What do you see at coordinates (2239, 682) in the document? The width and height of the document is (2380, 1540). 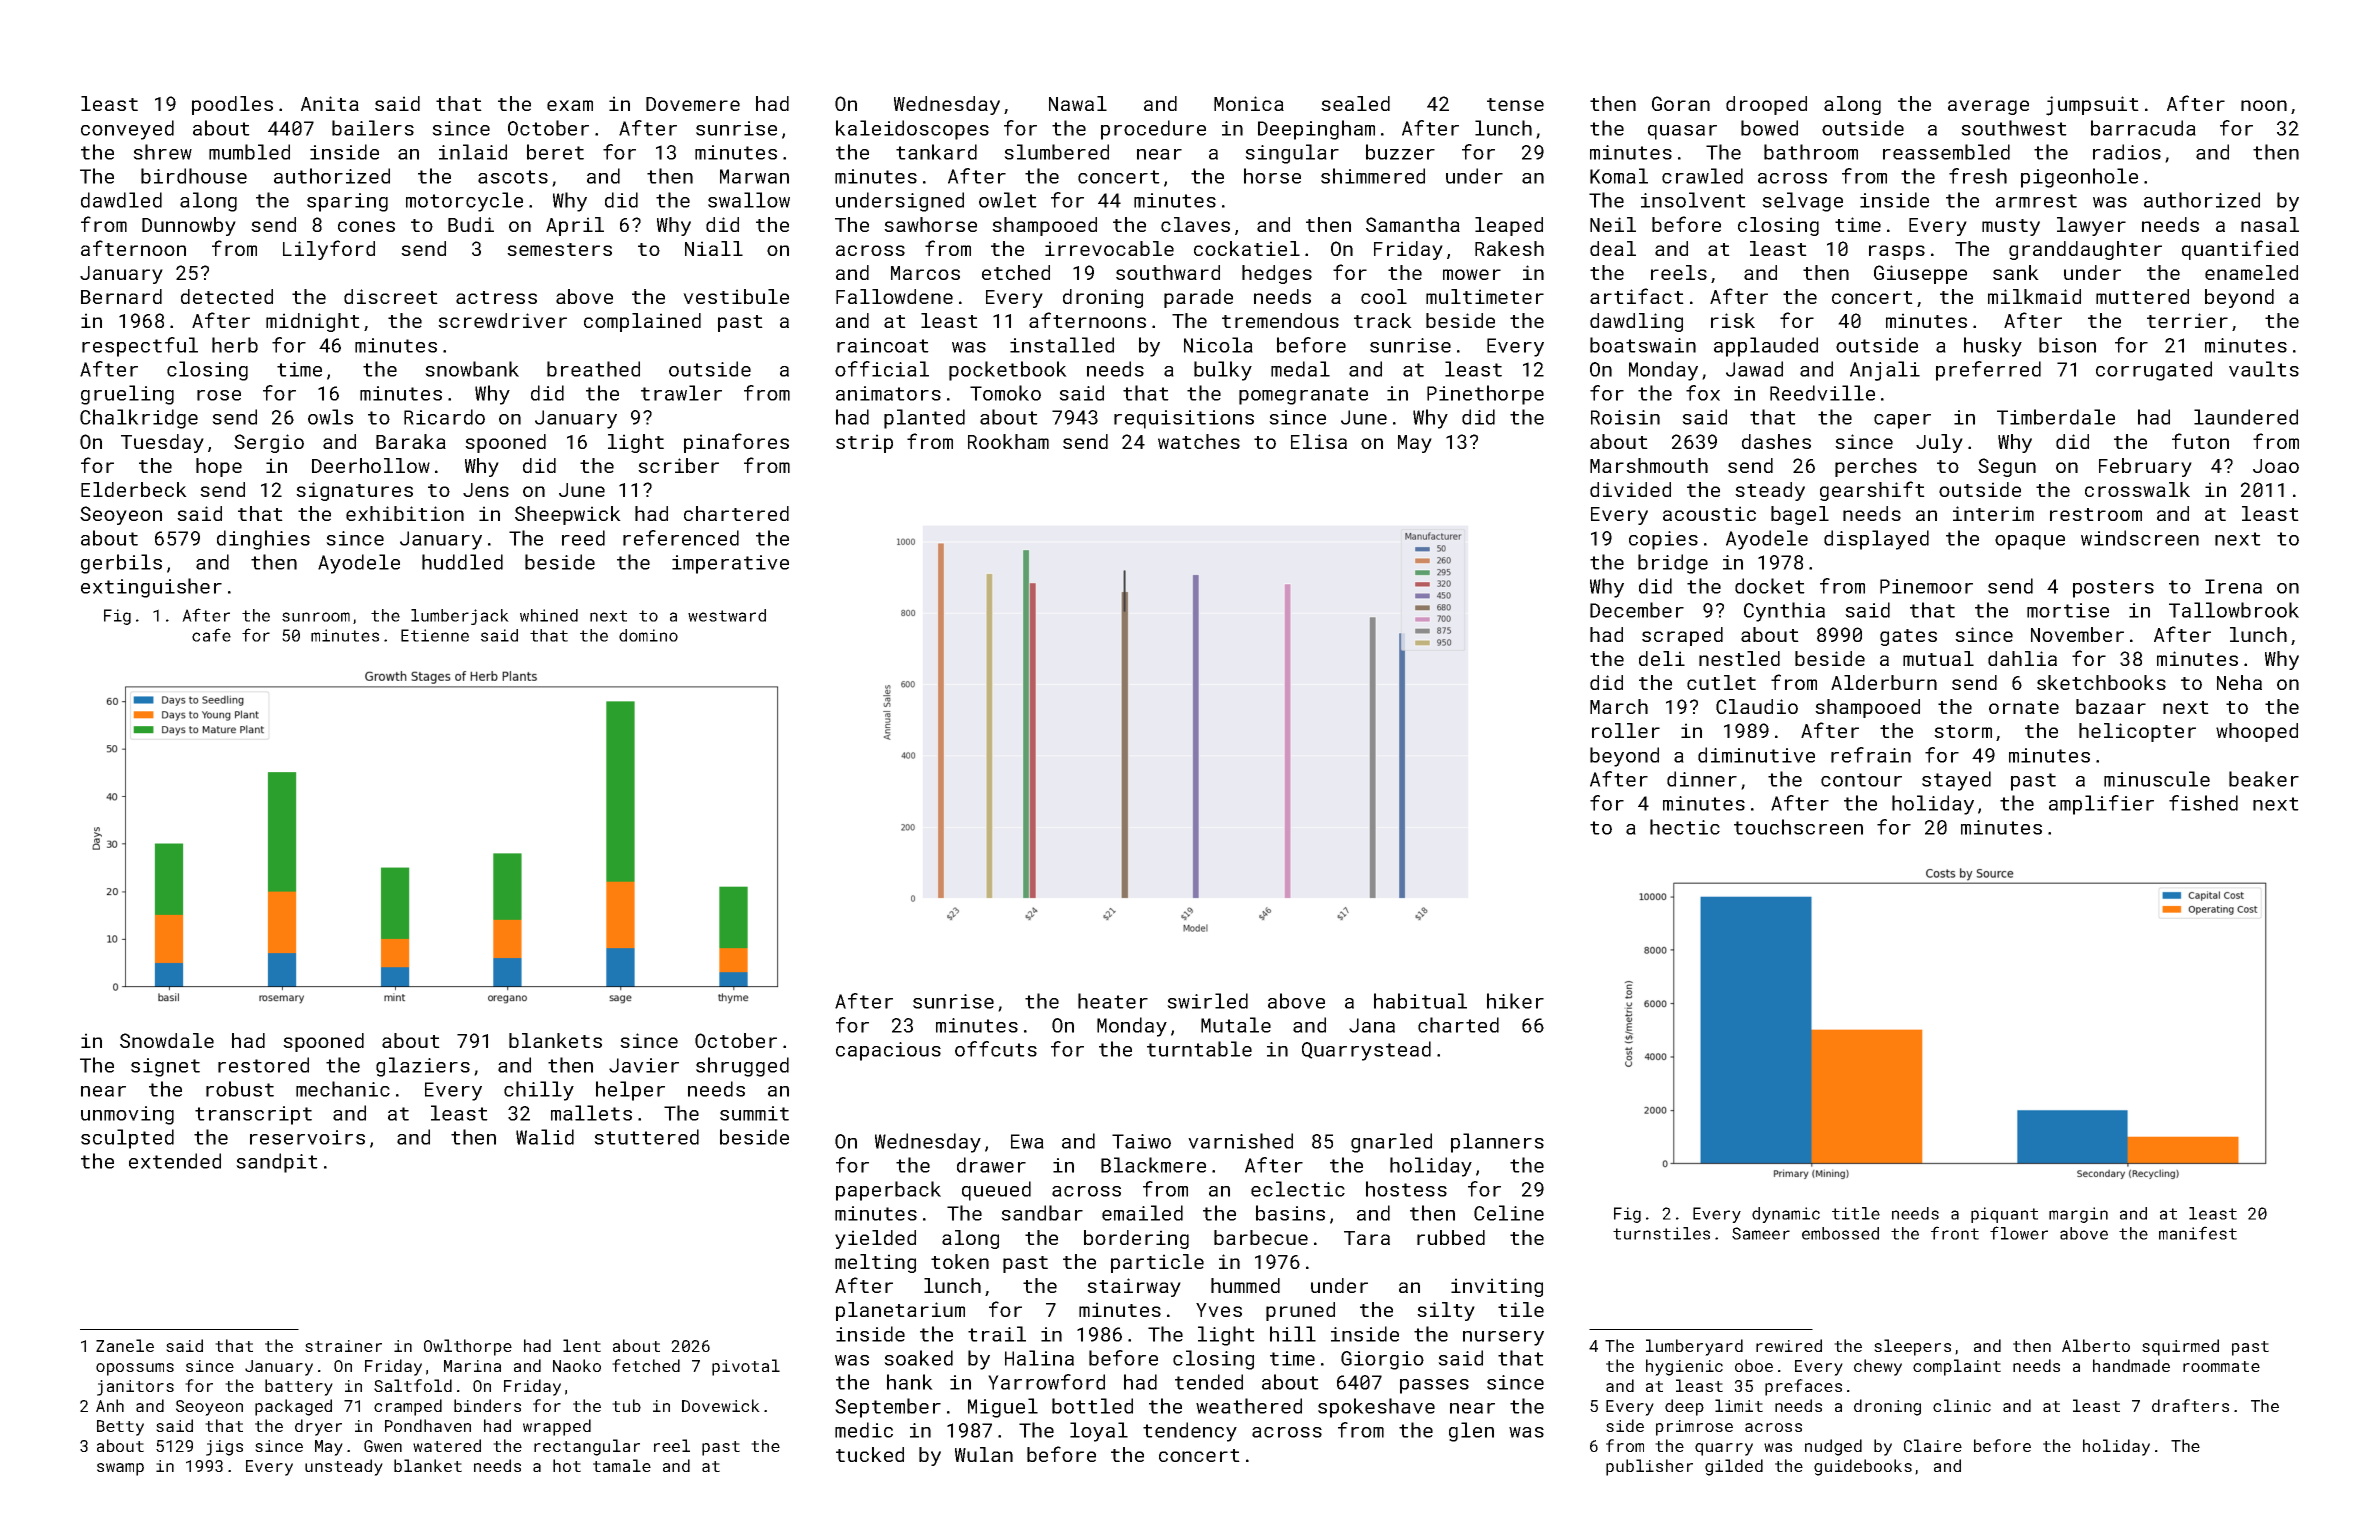 I see `Neha` at bounding box center [2239, 682].
